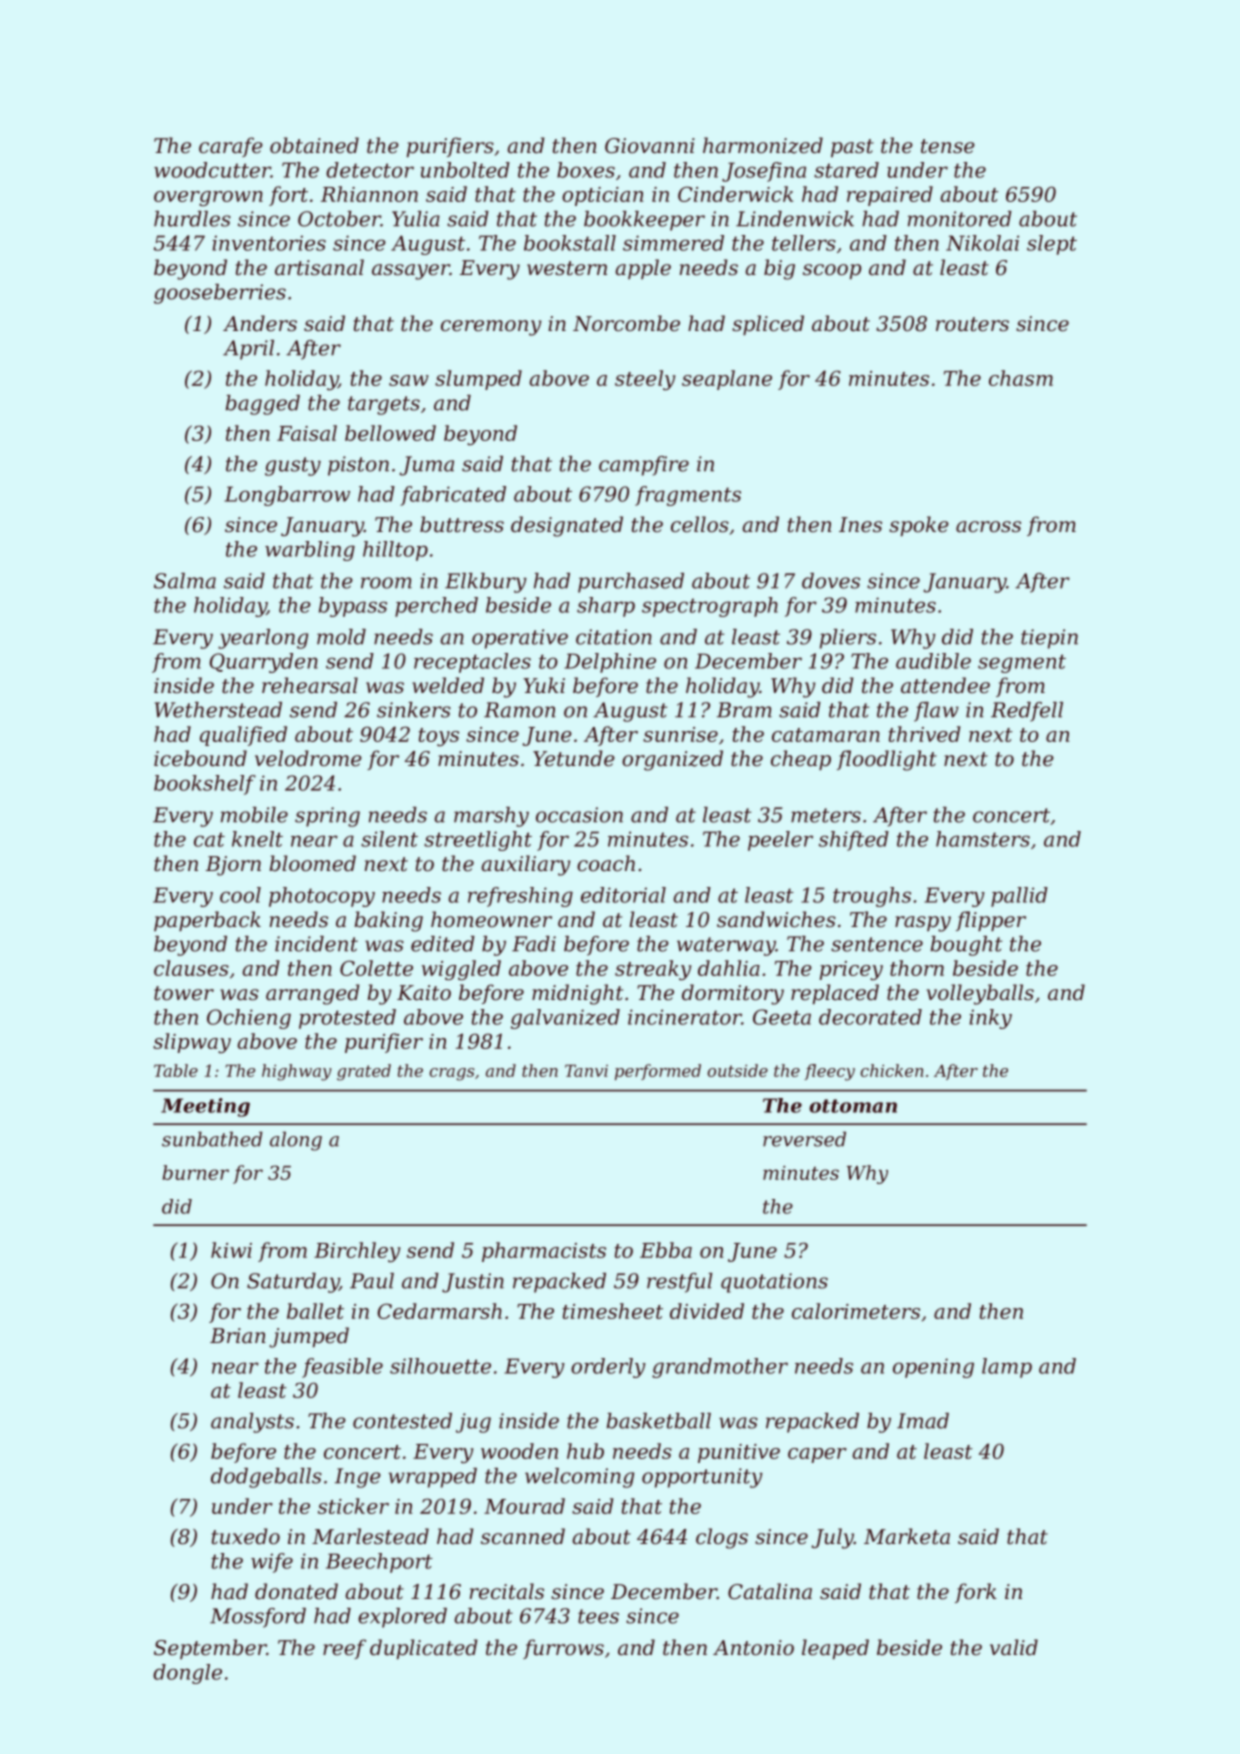  Describe the element at coordinates (563, 1649) in the image. I see `furrows` at that location.
